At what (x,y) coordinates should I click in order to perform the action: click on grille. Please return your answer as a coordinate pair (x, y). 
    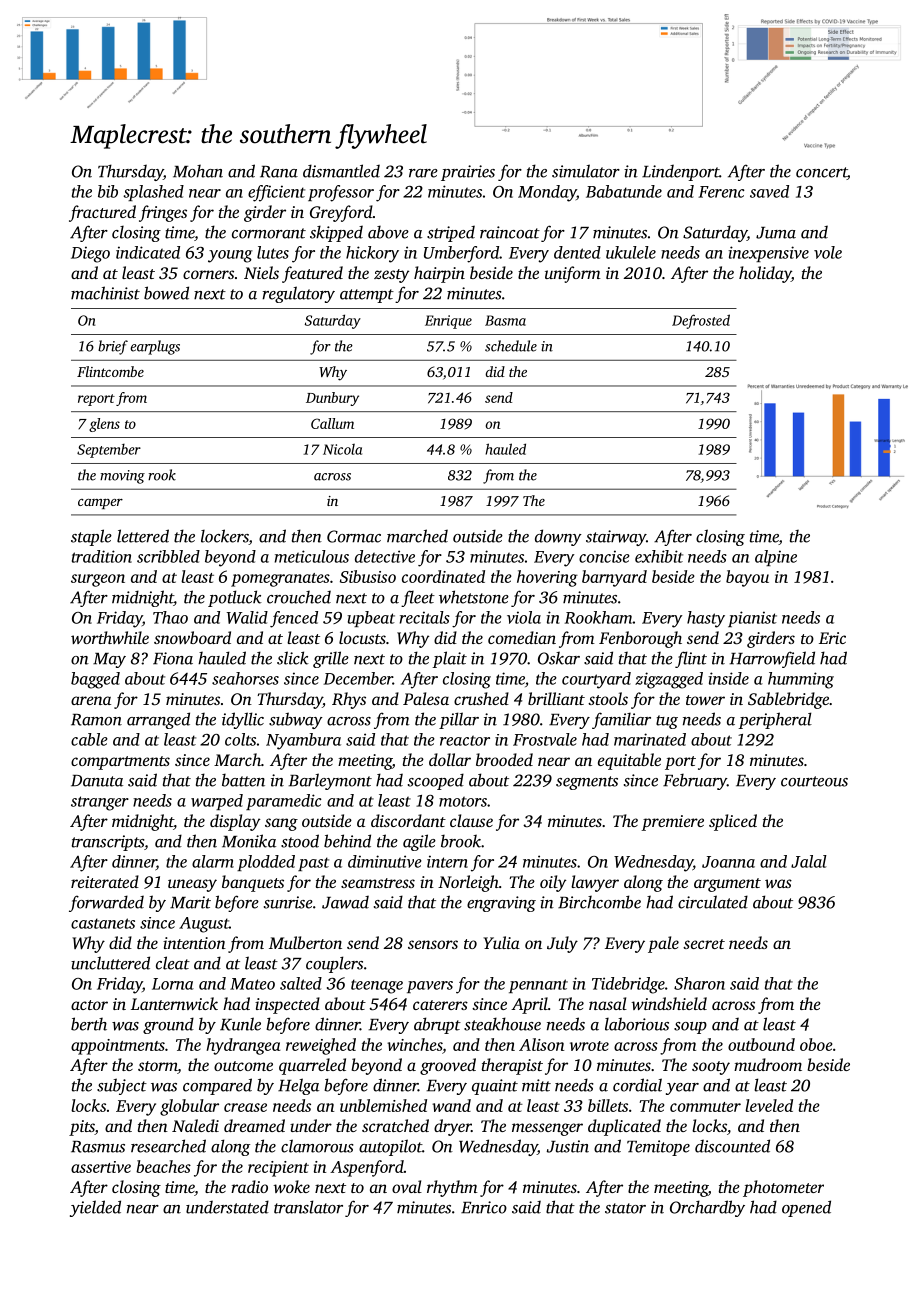
    Looking at the image, I should click on (331, 659).
